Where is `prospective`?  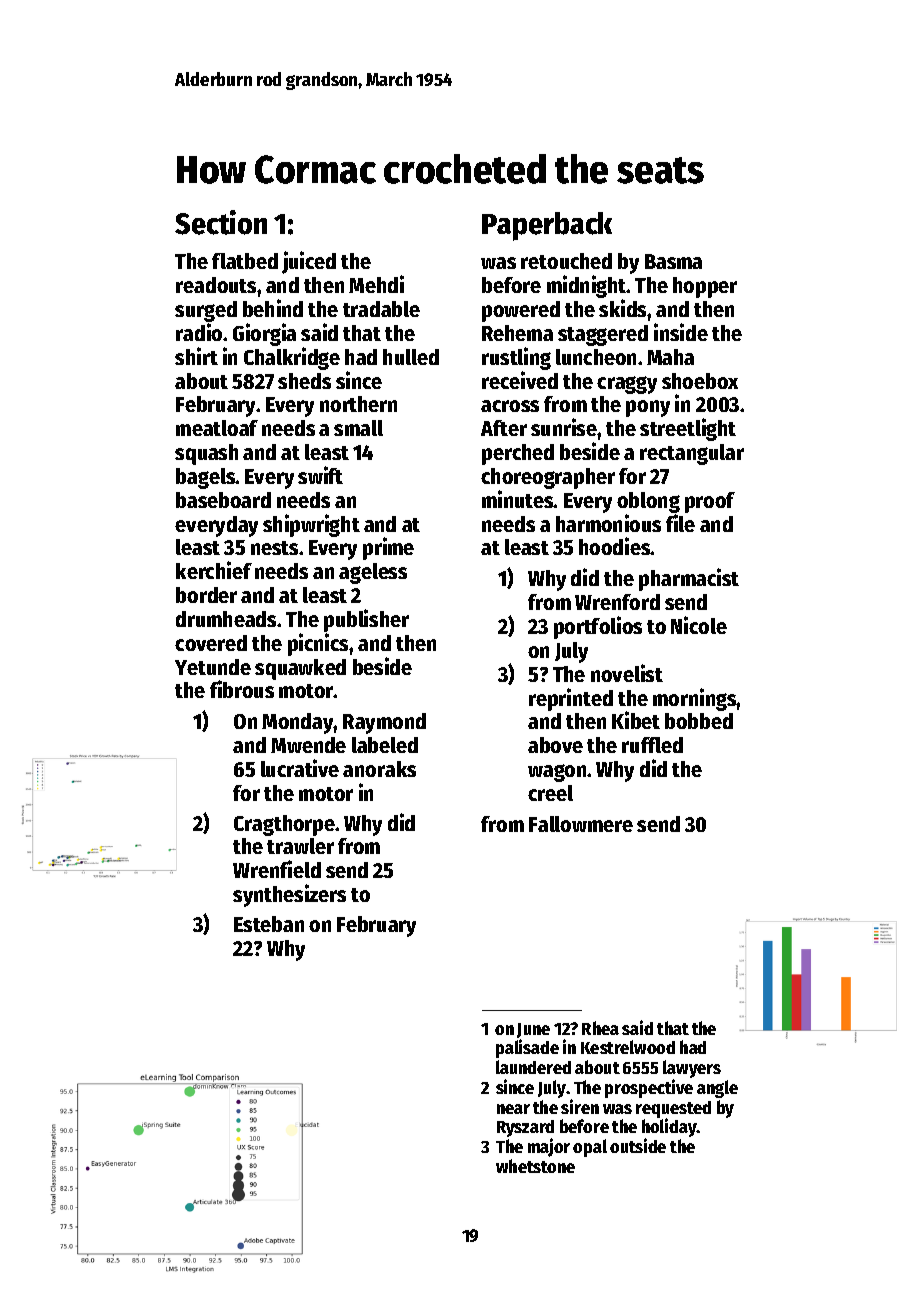
prospective is located at coordinates (649, 1088).
